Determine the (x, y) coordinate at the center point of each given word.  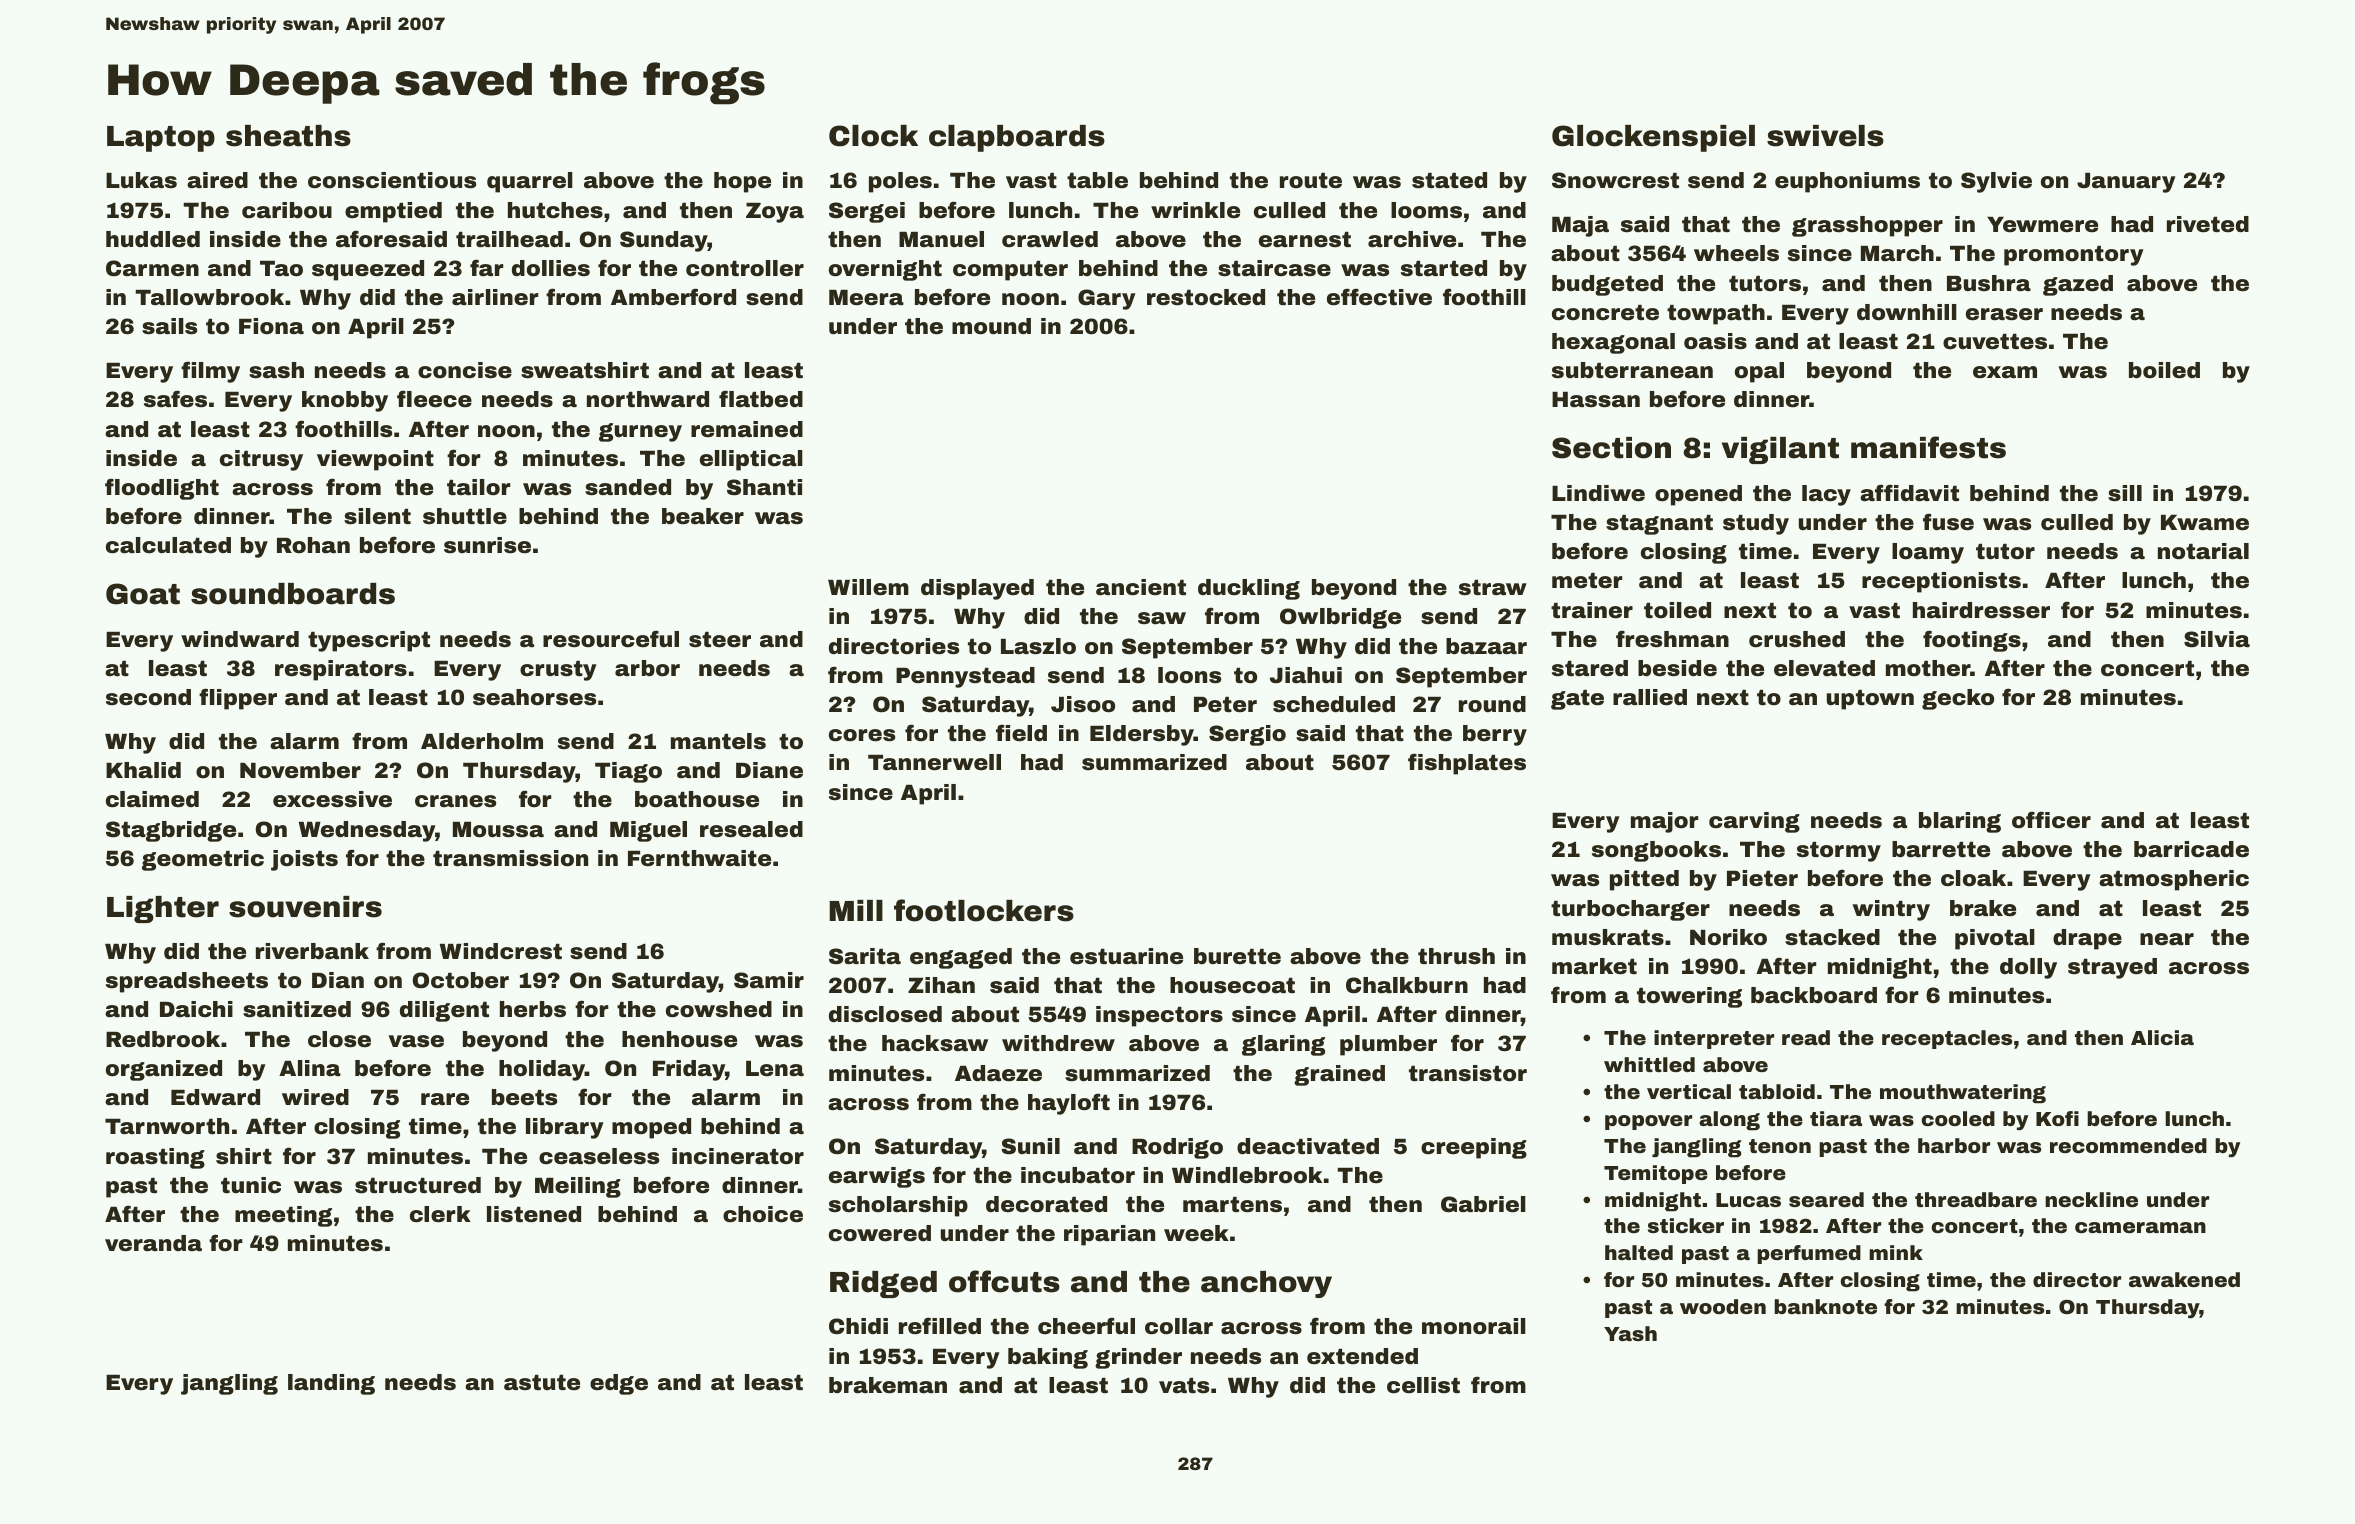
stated (1449, 180)
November (300, 770)
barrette (1941, 849)
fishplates (1467, 764)
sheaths (288, 136)
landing (331, 1384)
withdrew (1058, 1043)
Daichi (196, 1009)
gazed (2078, 285)
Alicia (2162, 1037)
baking (1048, 1358)
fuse (1948, 522)
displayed (977, 589)
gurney (640, 432)
